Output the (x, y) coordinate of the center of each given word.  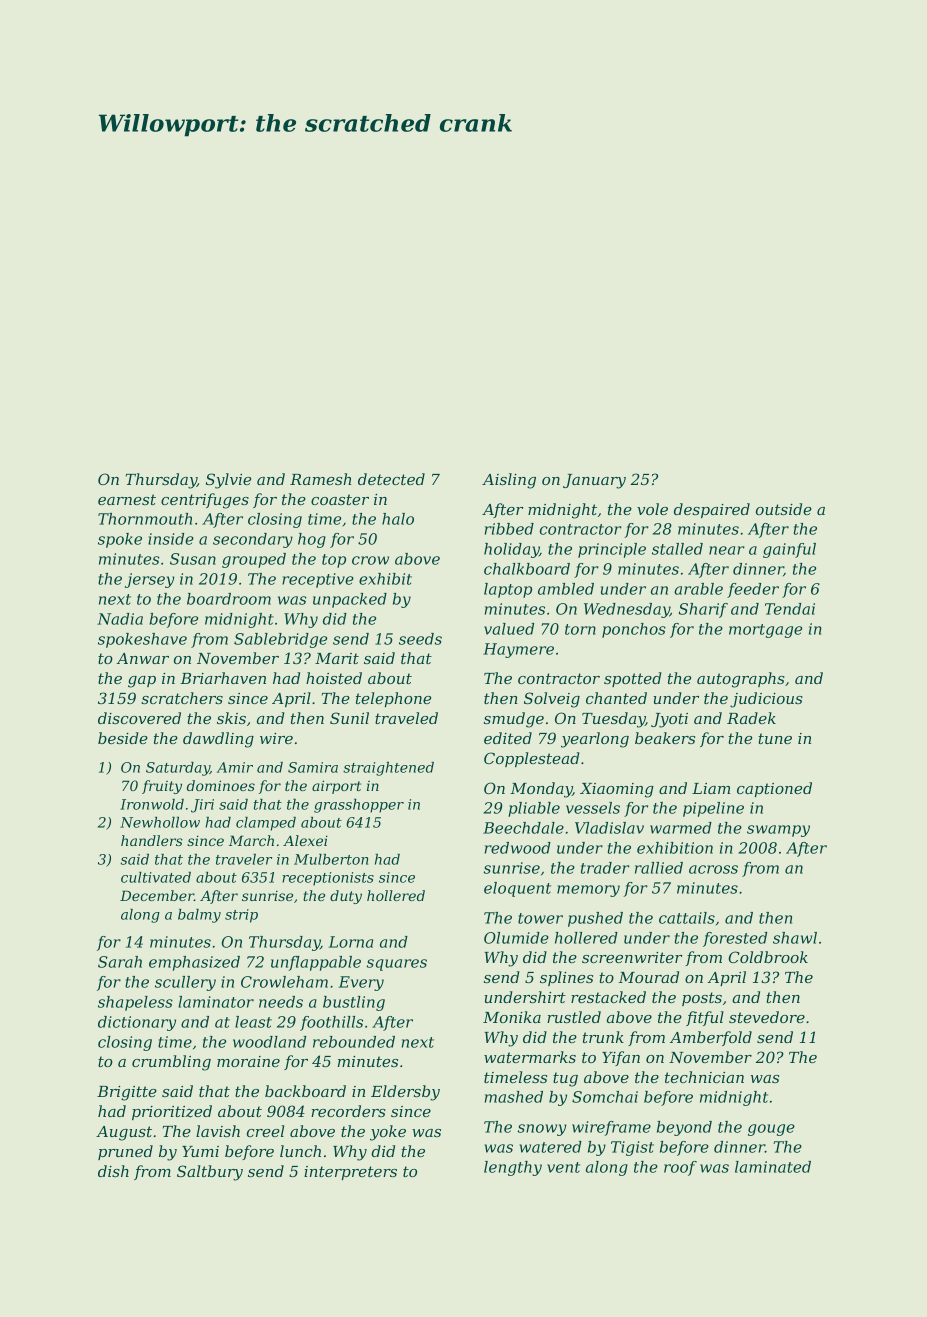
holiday (511, 550)
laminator (216, 1002)
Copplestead (532, 759)
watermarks (530, 1057)
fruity (162, 787)
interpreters (350, 1173)
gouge (771, 1130)
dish (113, 1171)
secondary (253, 540)
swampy (778, 831)
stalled (677, 549)
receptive (318, 580)
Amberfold (711, 1038)
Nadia (120, 619)
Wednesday (627, 610)
